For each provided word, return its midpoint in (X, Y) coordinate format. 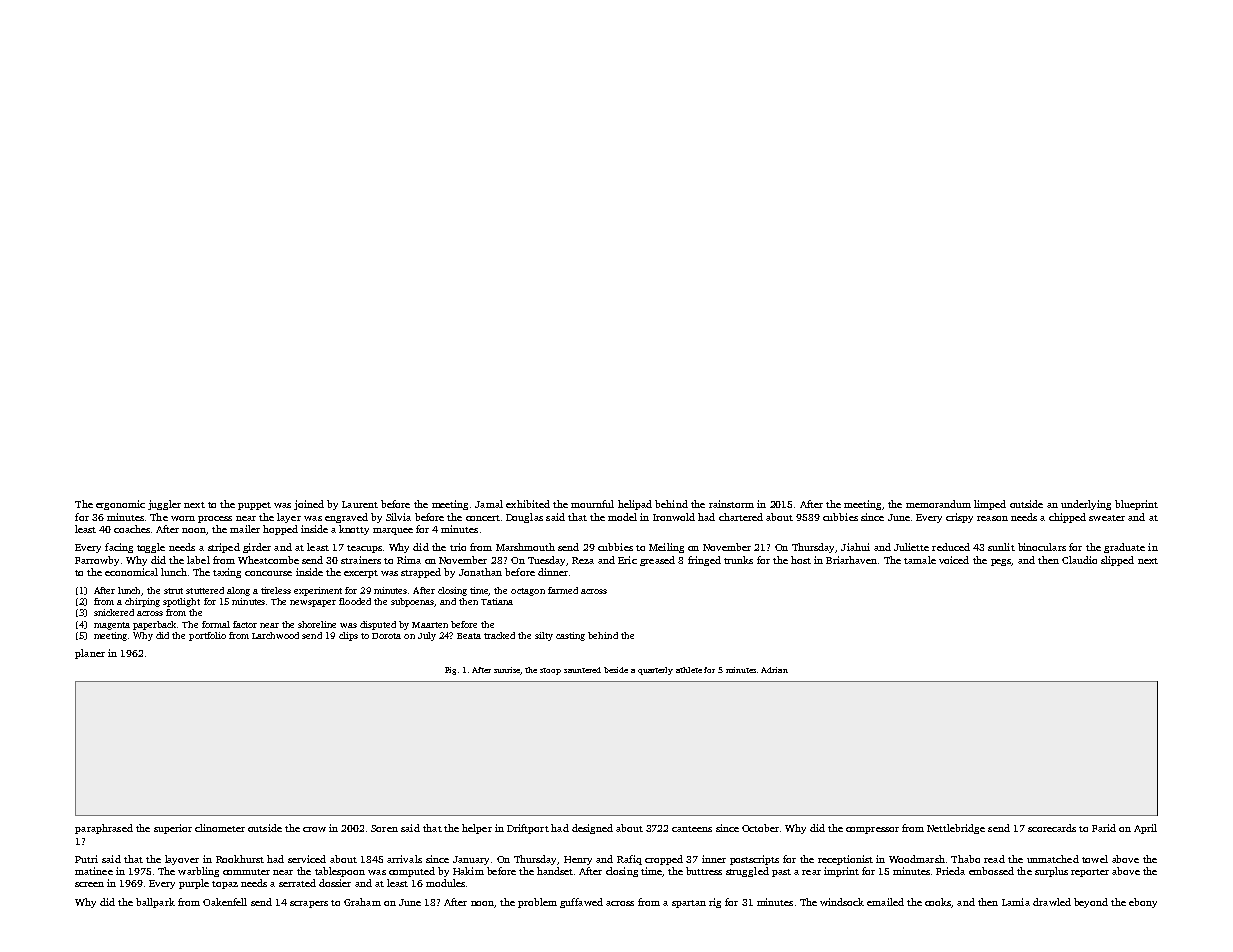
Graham (362, 902)
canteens (692, 829)
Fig (450, 671)
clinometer (220, 828)
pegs (1001, 562)
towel (1095, 859)
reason (992, 518)
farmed (563, 590)
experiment (318, 591)
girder (257, 548)
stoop (550, 671)
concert (483, 518)
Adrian (774, 670)
